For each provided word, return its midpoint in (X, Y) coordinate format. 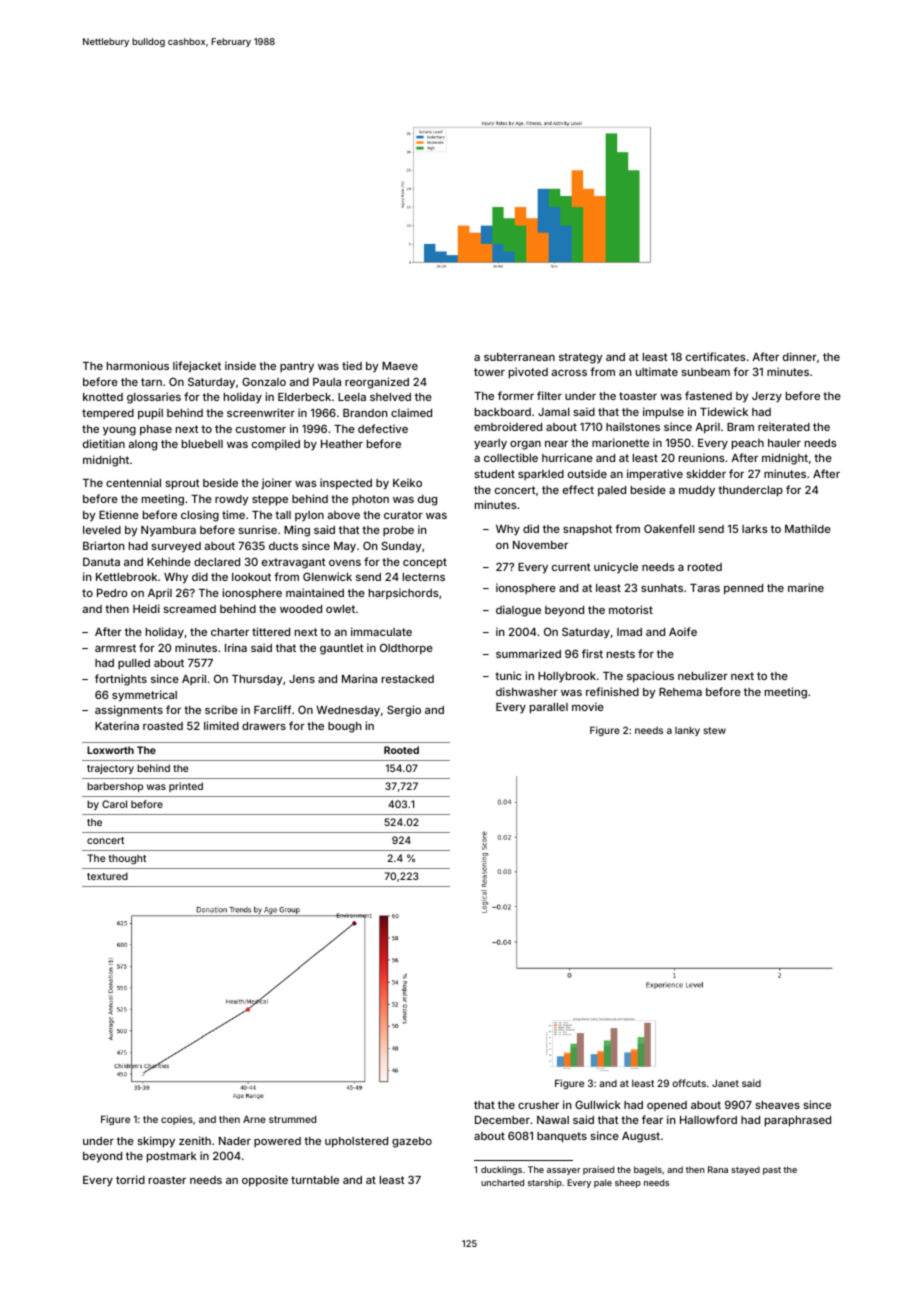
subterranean (519, 357)
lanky (687, 731)
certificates (715, 356)
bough (344, 727)
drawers (264, 726)
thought (127, 859)
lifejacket (197, 366)
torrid (130, 1179)
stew (714, 730)
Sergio (404, 711)
